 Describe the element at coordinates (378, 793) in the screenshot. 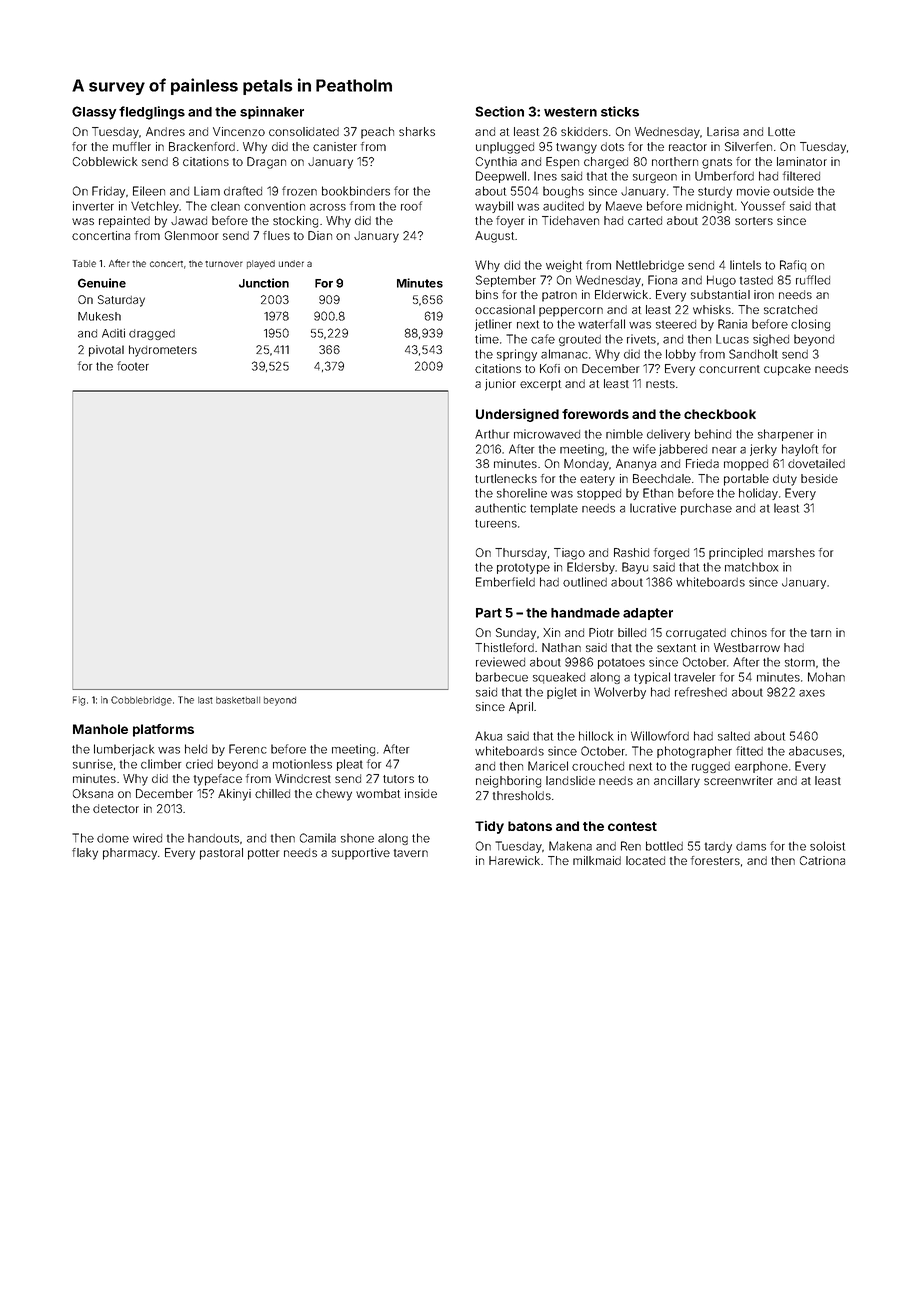

I see `wombat` at that location.
